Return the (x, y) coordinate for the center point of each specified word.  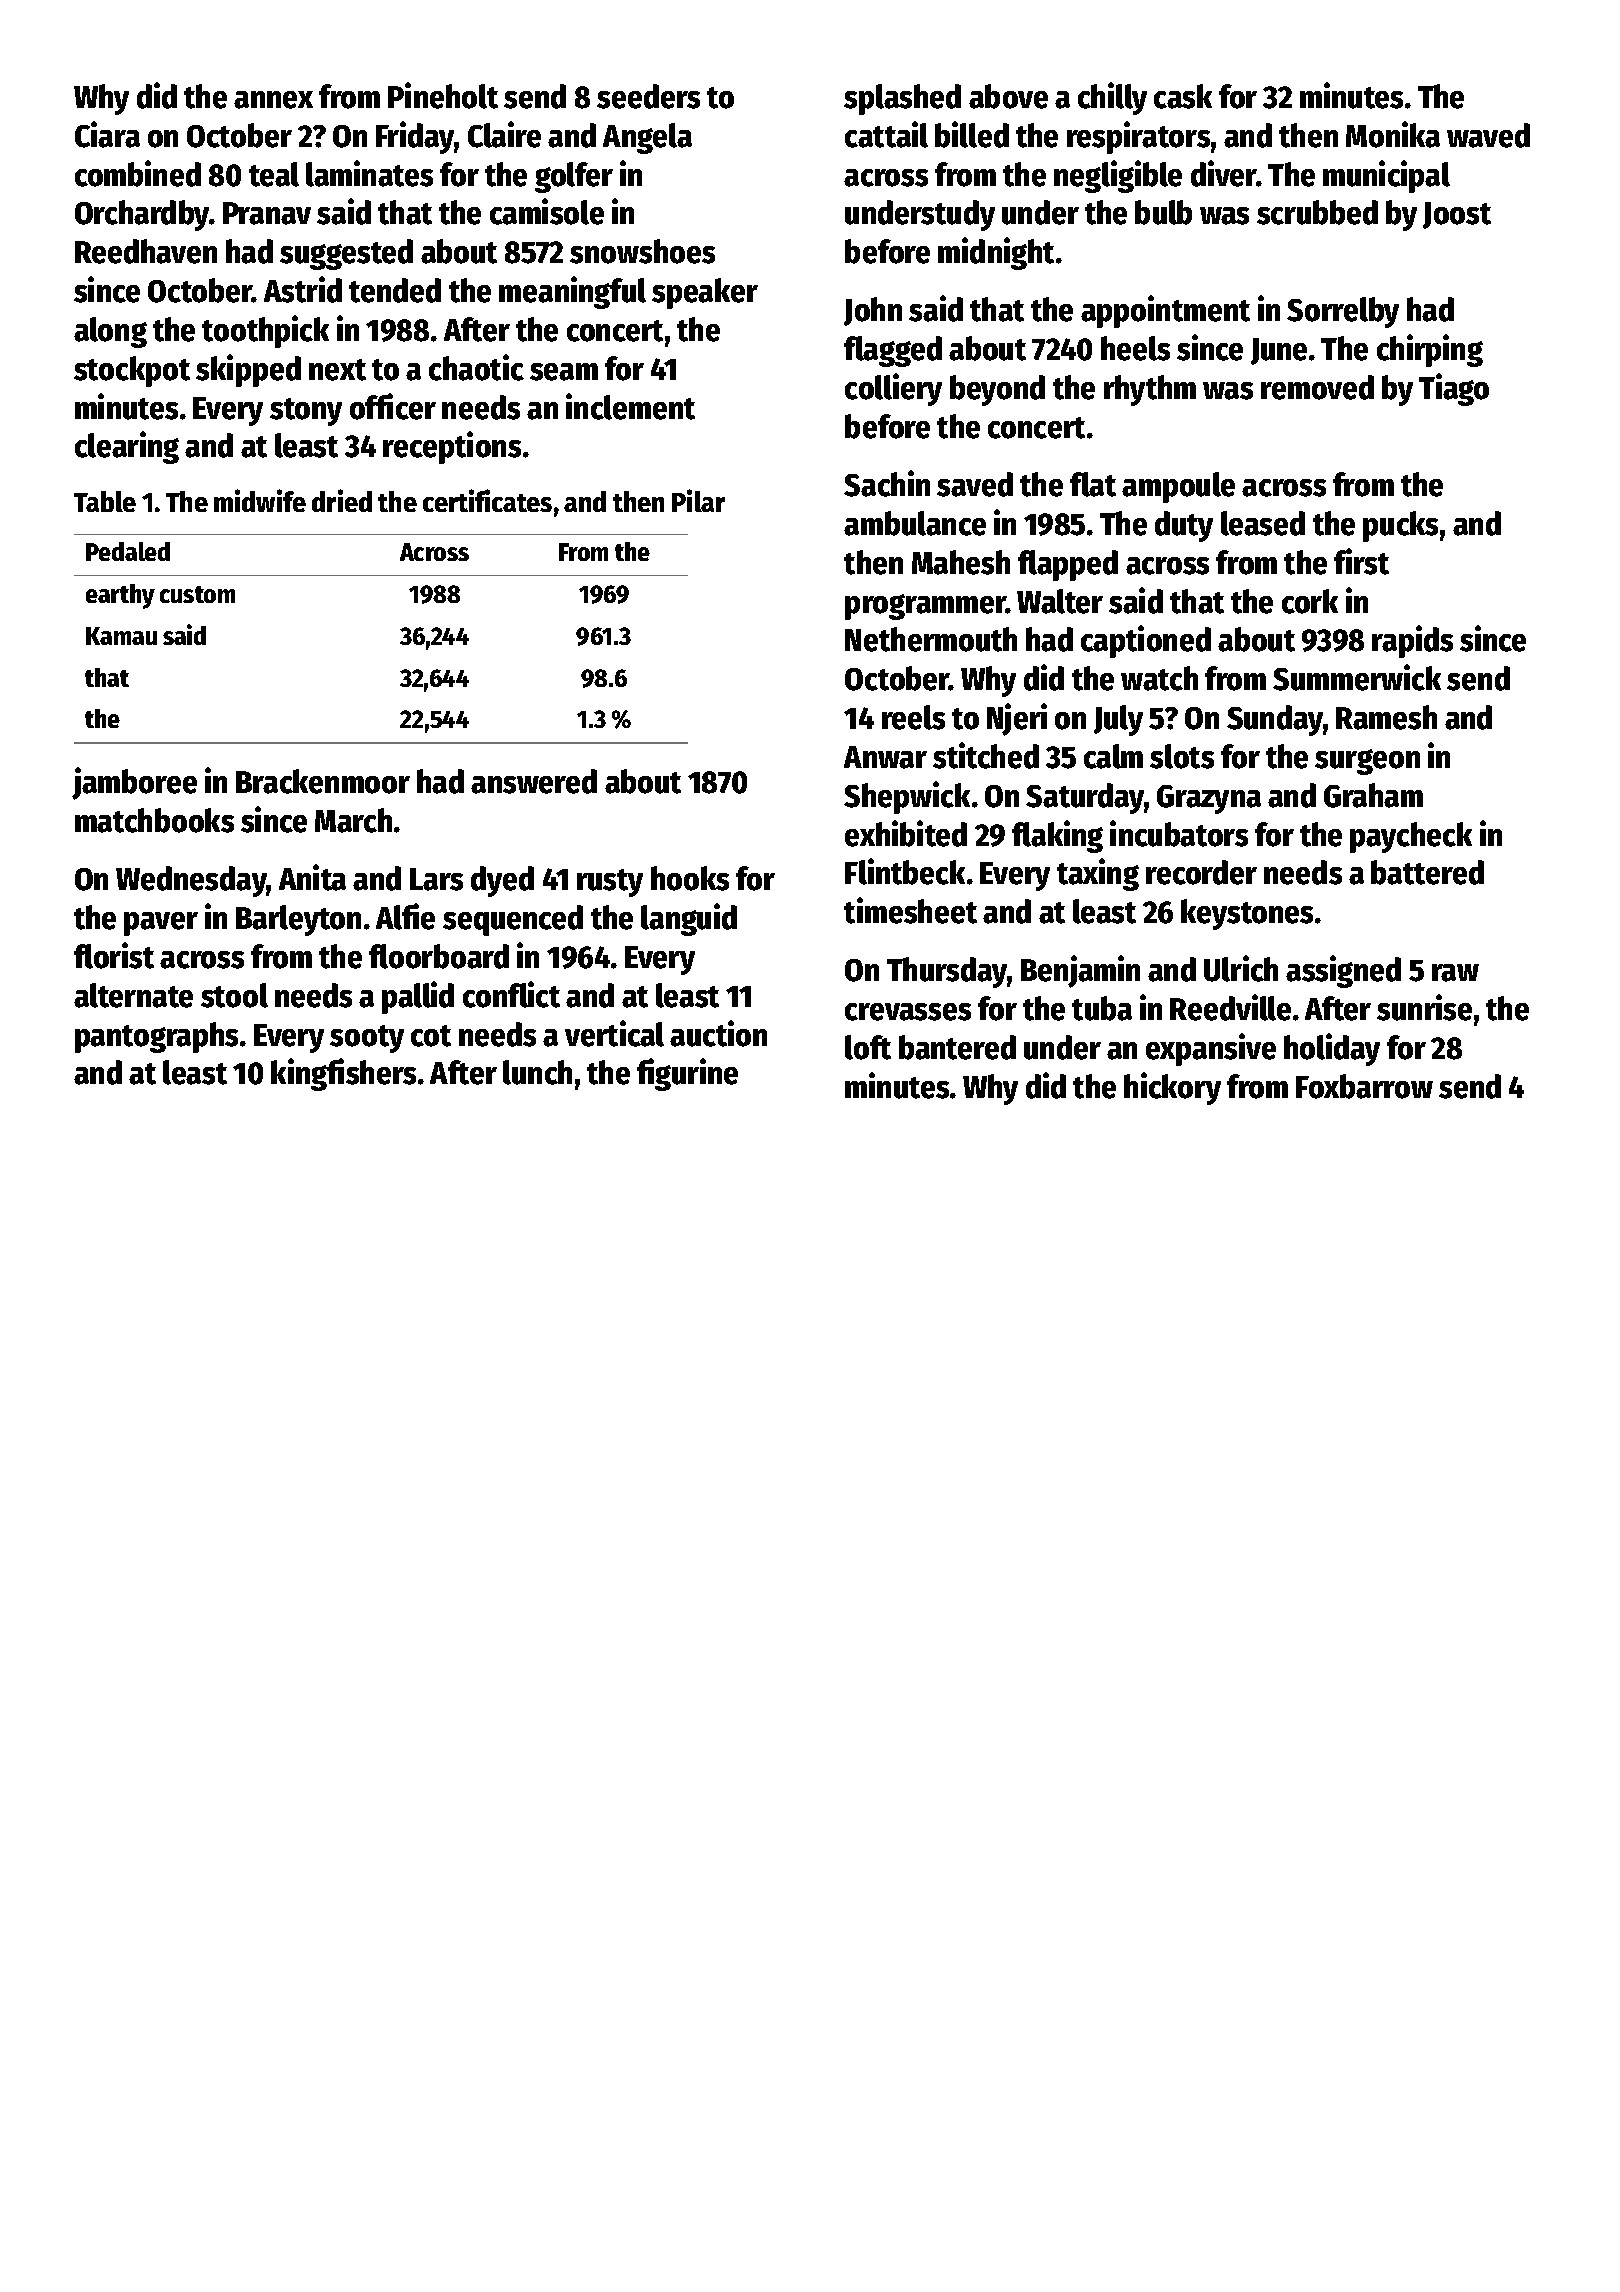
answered (534, 781)
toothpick (265, 331)
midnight (996, 253)
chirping (1430, 350)
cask (1183, 96)
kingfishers (343, 1074)
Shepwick (907, 797)
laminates (369, 173)
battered (1427, 872)
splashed (902, 99)
